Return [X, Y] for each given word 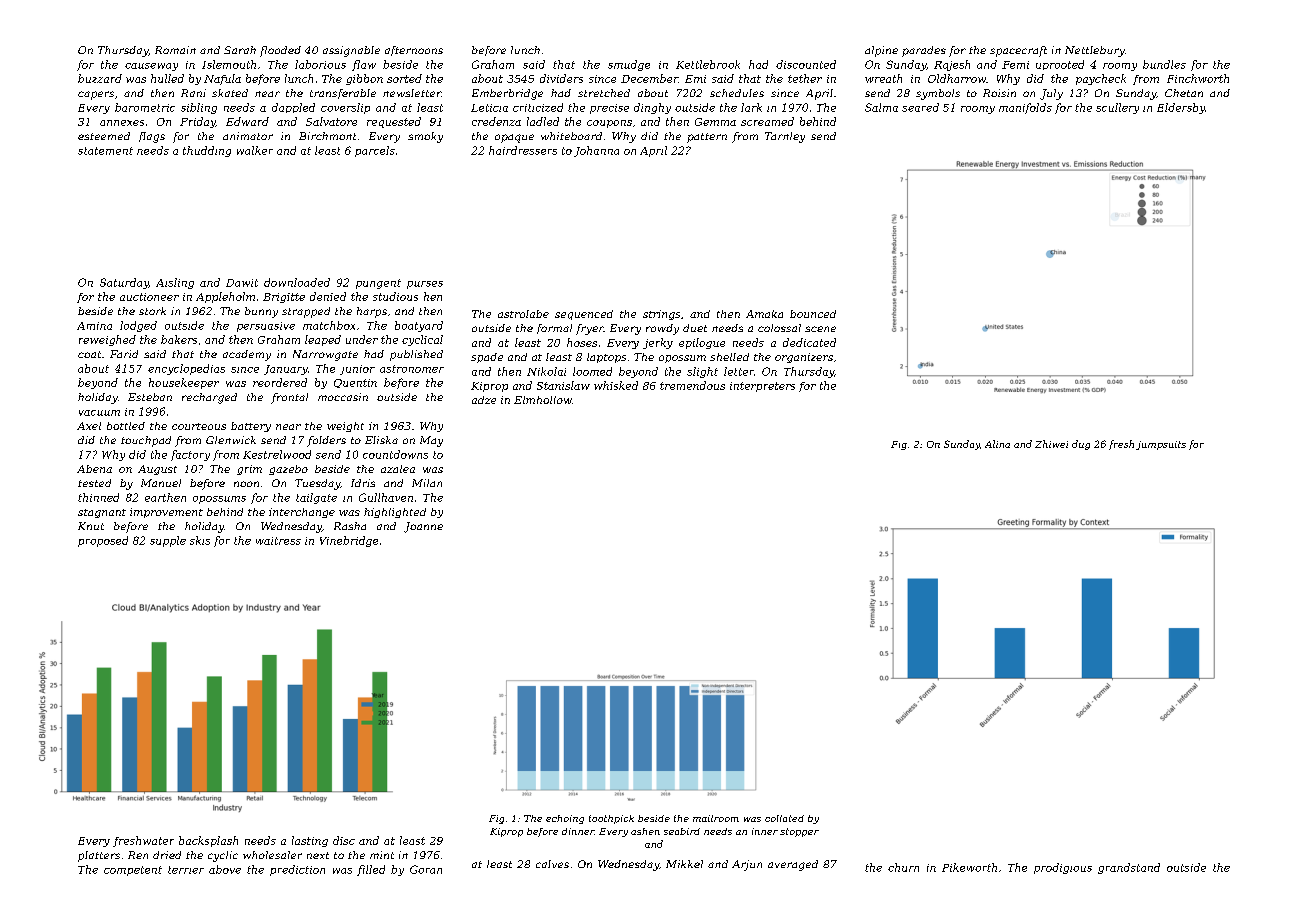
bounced [813, 314]
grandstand [1129, 868]
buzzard [100, 78]
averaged [793, 865]
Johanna [596, 151]
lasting [310, 841]
